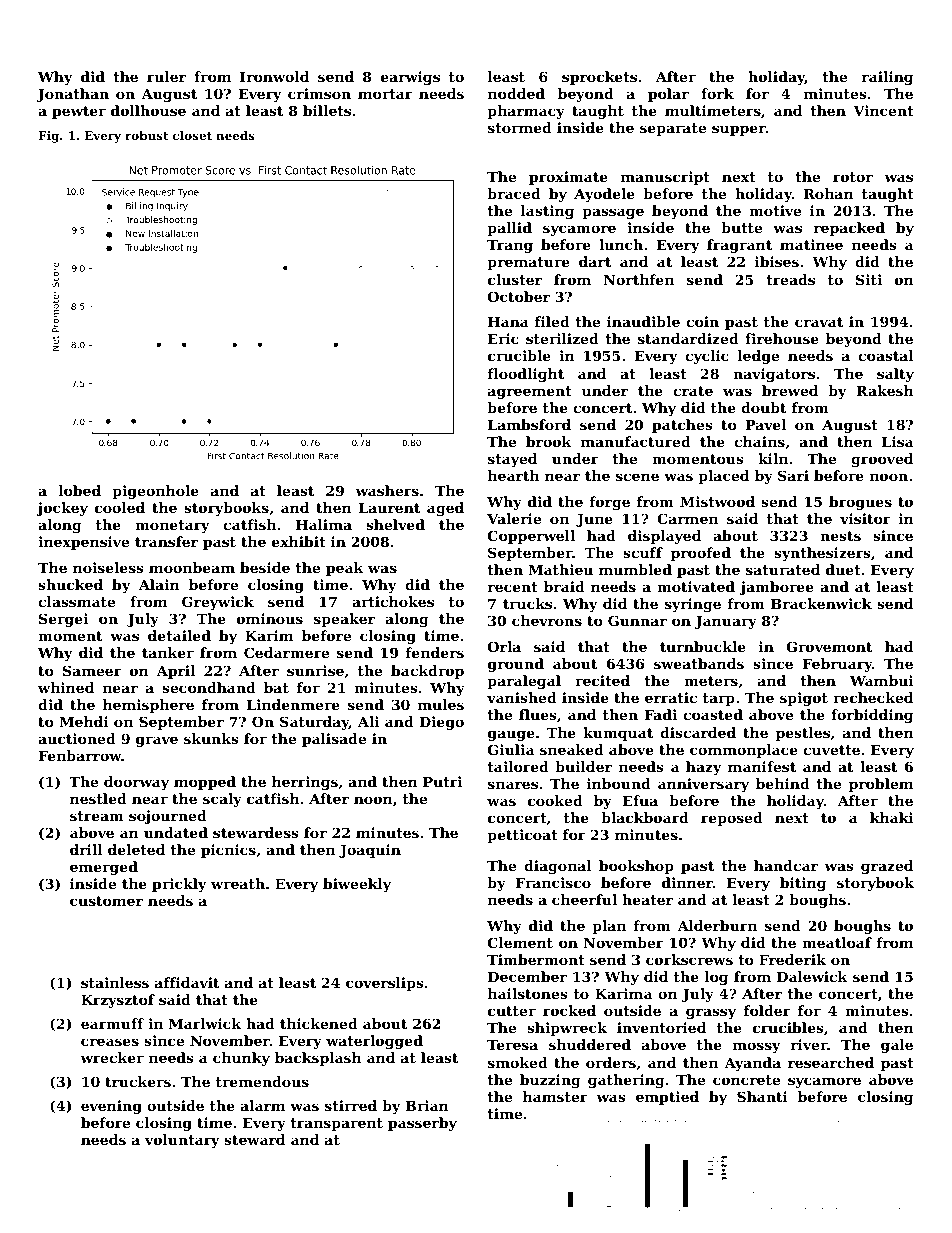 Image resolution: width=952 pixels, height=1233 pixels. Describe the element at coordinates (111, 1107) in the image. I see `evening` at that location.
